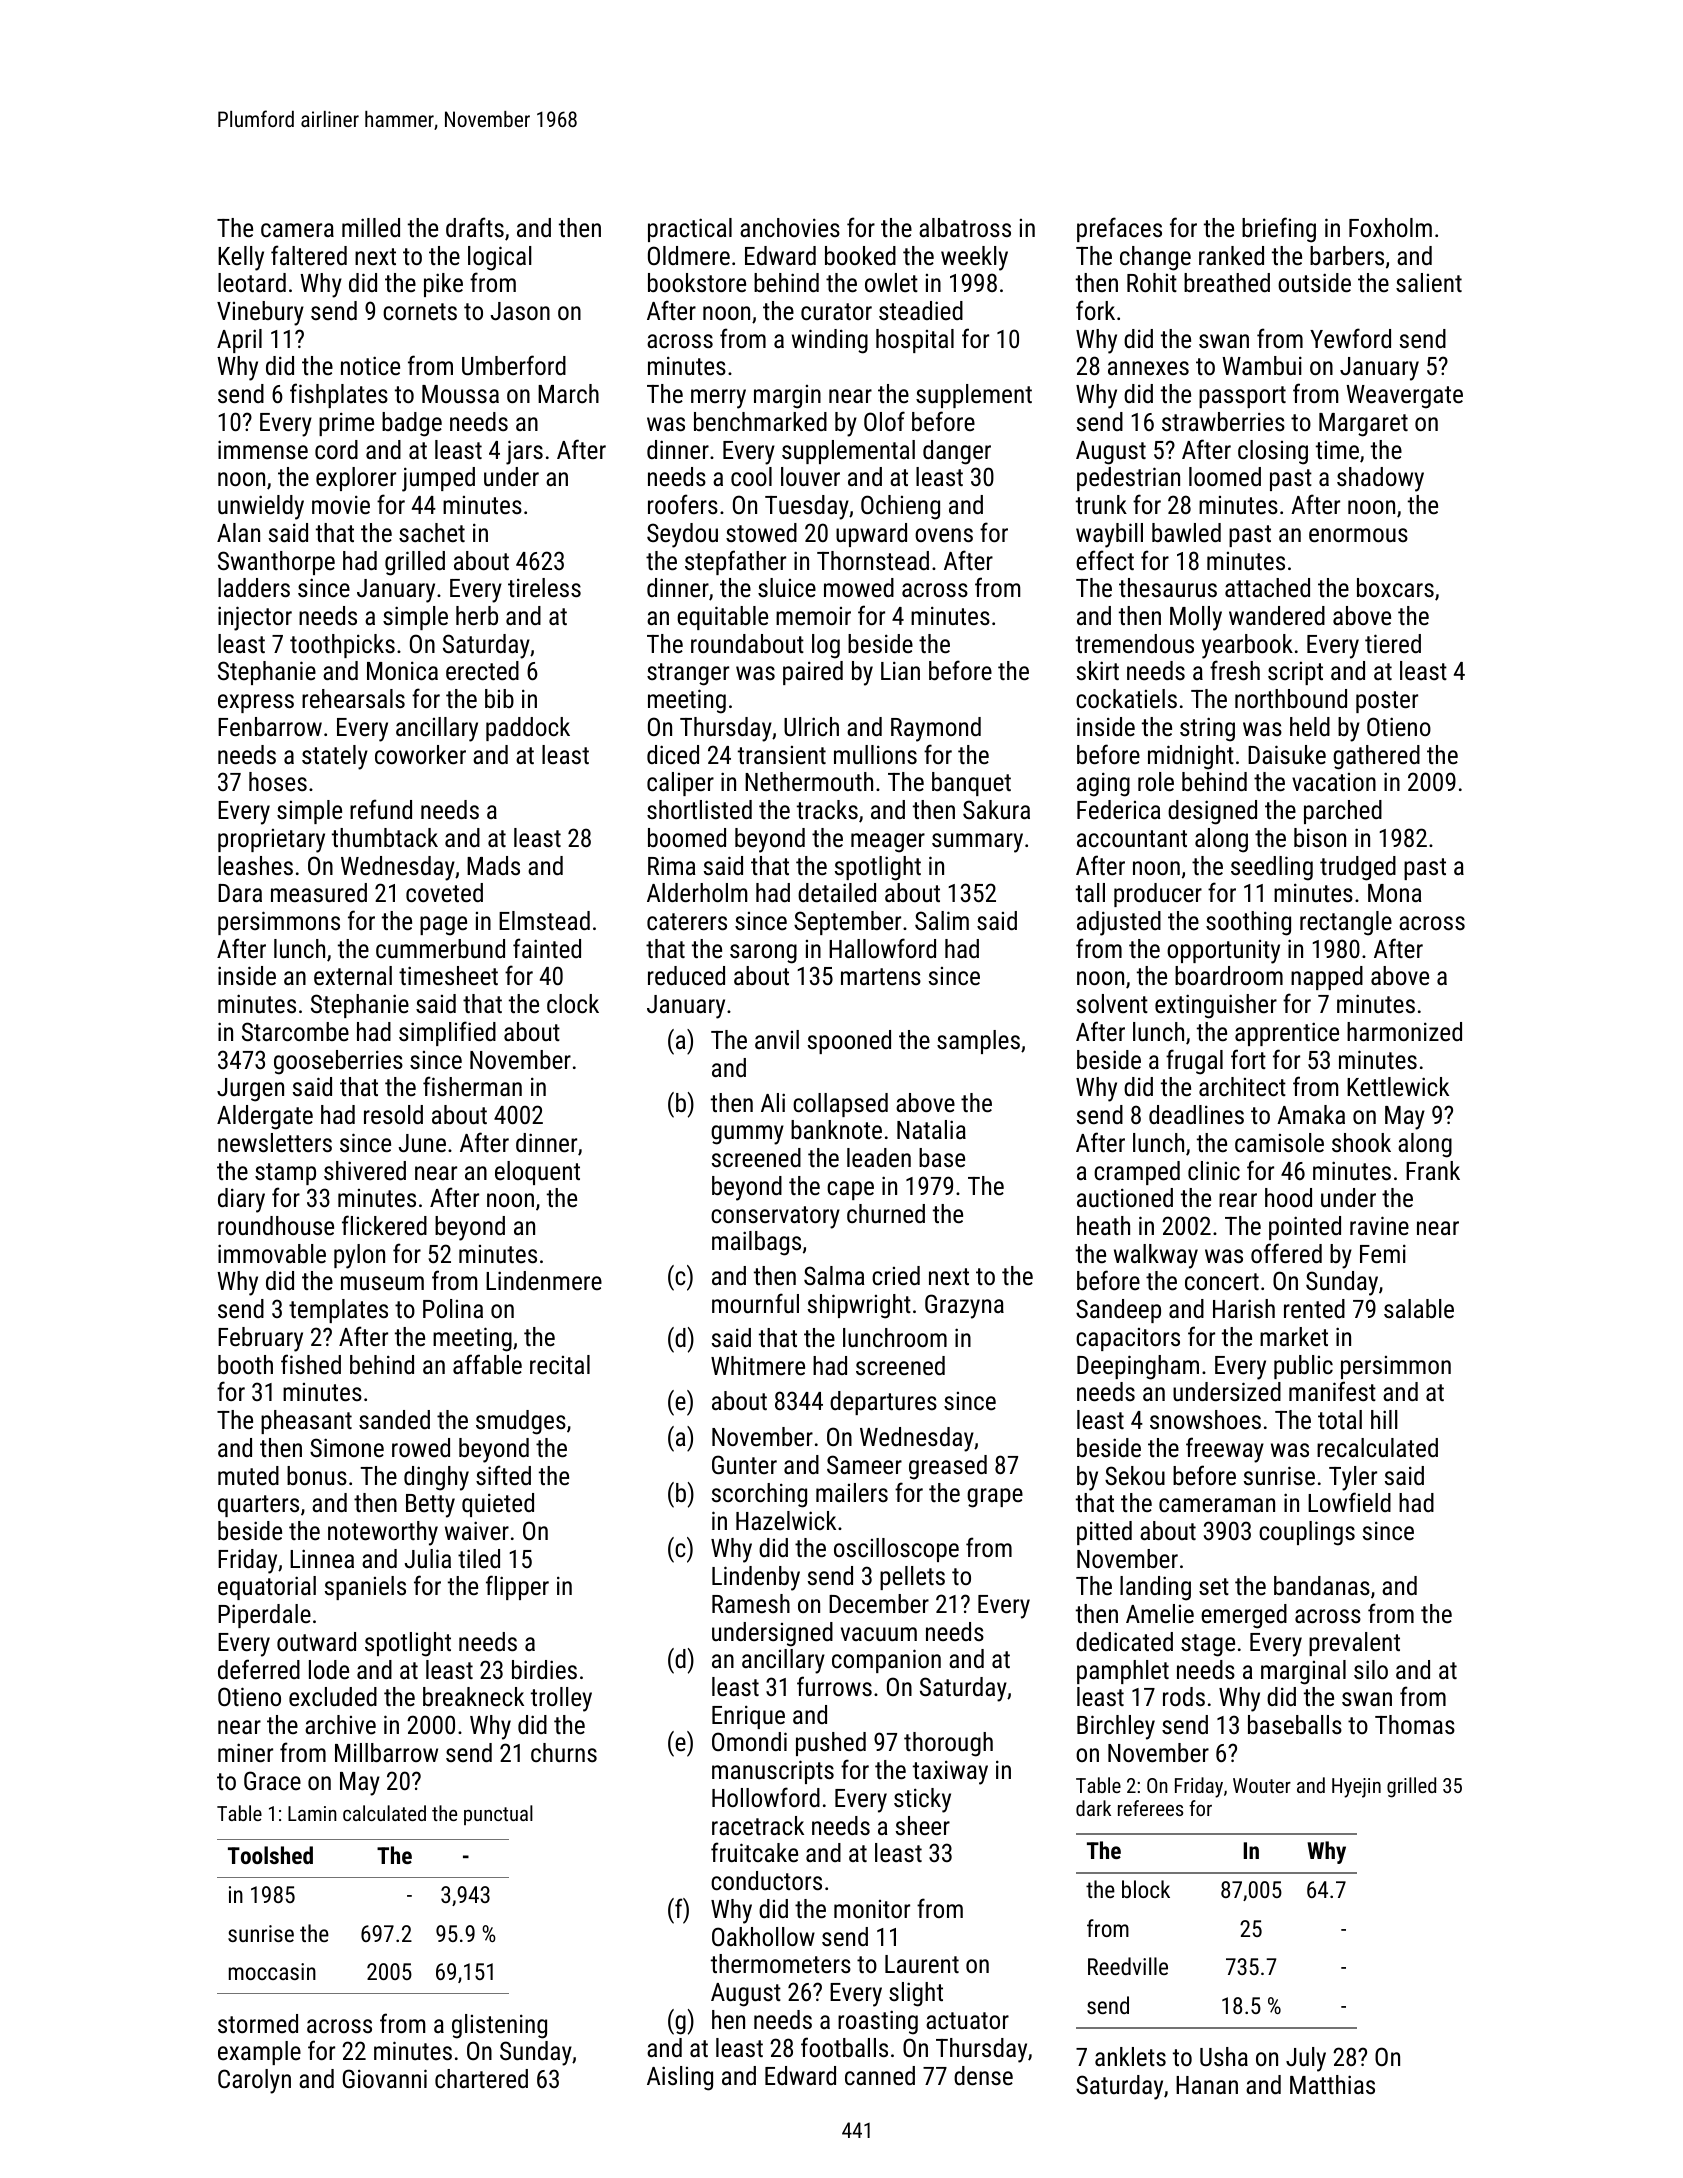  What do you see at coordinates (931, 1129) in the screenshot?
I see `Natalia` at bounding box center [931, 1129].
